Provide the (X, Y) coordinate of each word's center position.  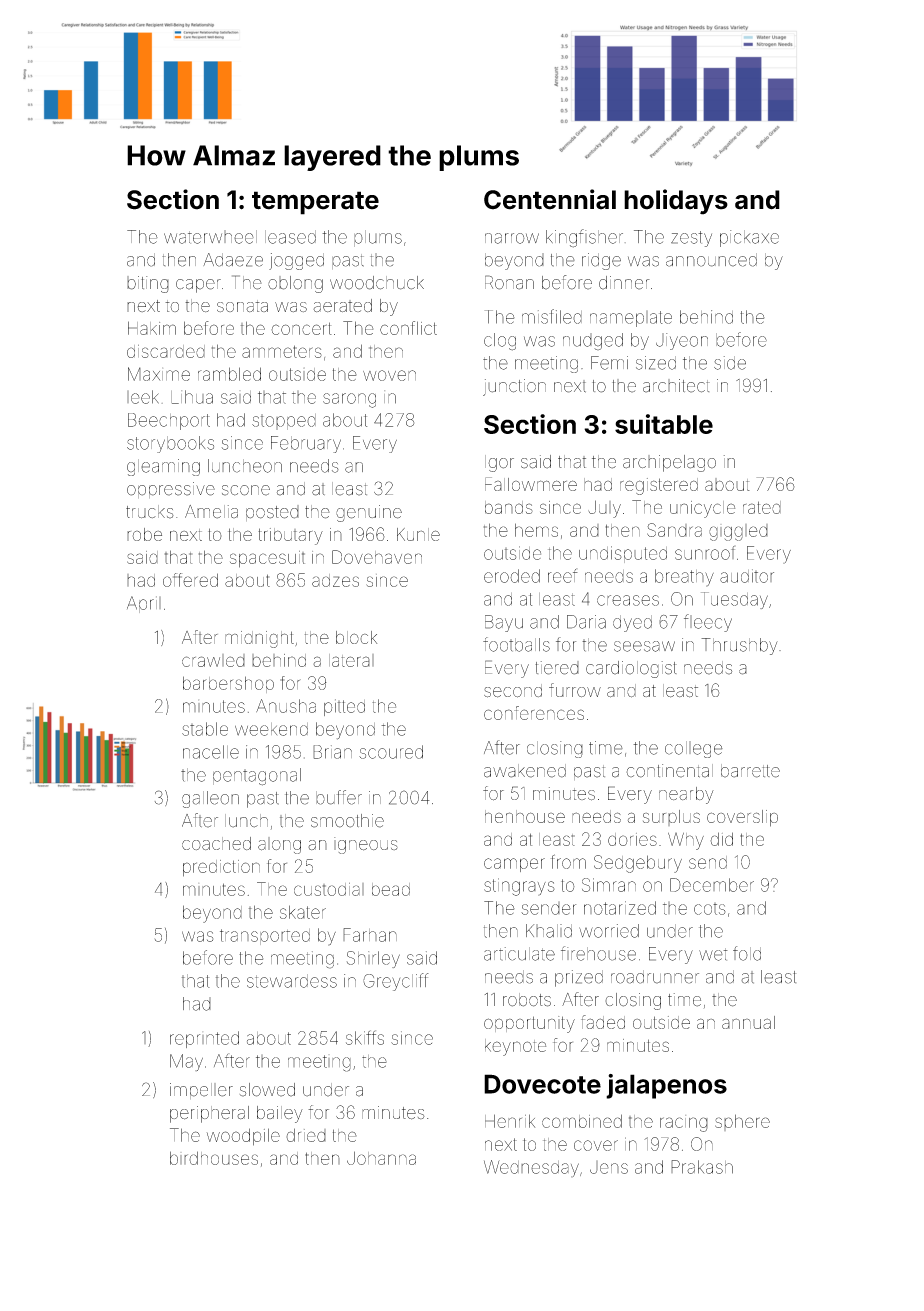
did (721, 839)
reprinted (204, 1039)
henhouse (525, 816)
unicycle (702, 509)
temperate (315, 203)
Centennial (550, 199)
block (356, 637)
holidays (676, 202)
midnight (259, 639)
